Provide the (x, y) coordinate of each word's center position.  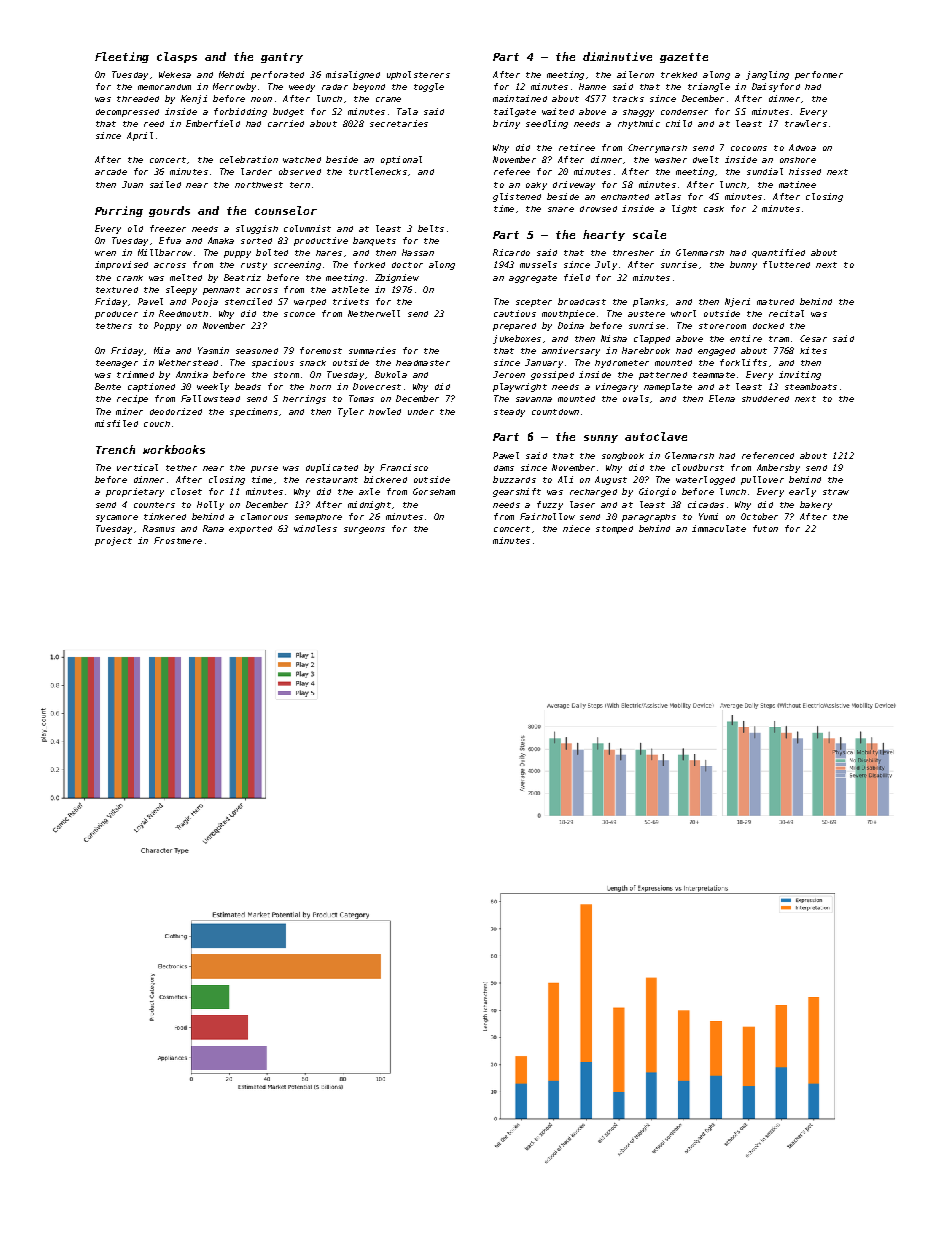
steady (509, 413)
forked (369, 264)
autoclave (656, 436)
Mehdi (231, 74)
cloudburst (698, 467)
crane (388, 99)
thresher (633, 253)
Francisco (404, 467)
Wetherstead (188, 362)
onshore (798, 160)
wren (105, 253)
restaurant (332, 480)
